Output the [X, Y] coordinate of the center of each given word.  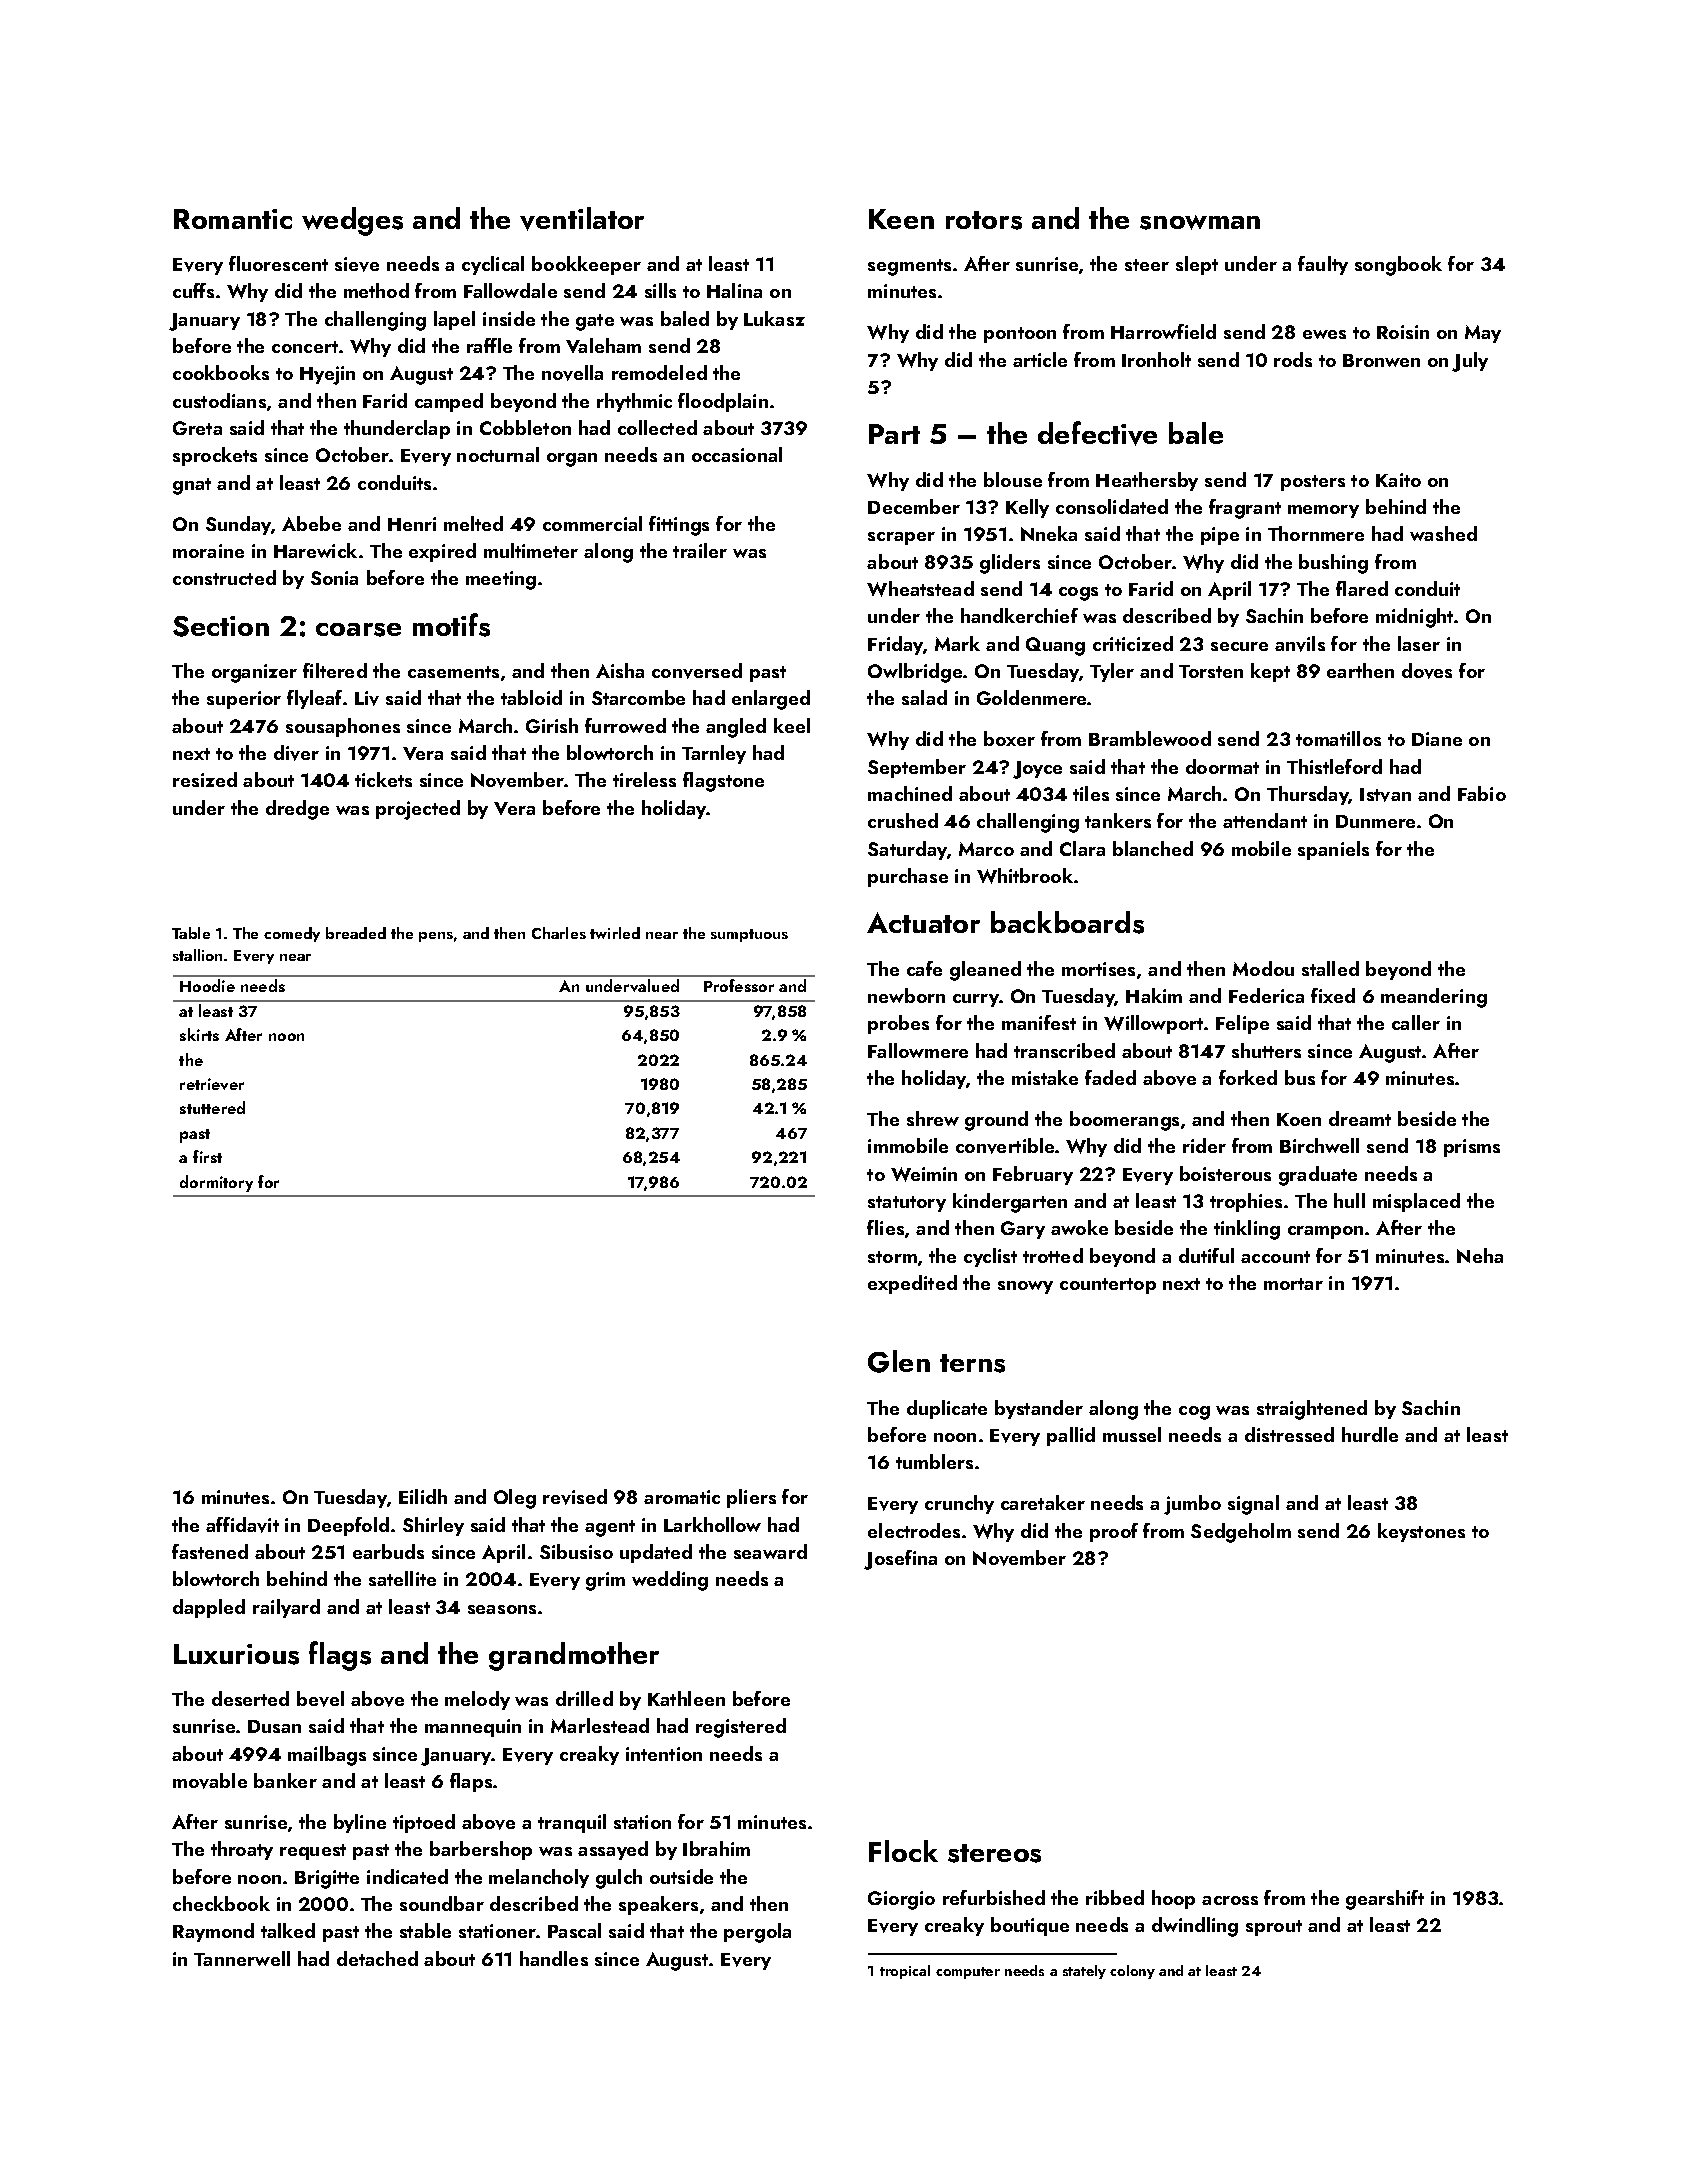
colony [1132, 1972]
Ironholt [1156, 359]
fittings [679, 526]
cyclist [990, 1257]
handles [554, 1958]
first [207, 1156]
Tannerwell [242, 1958]
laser [1419, 643]
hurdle [1370, 1434]
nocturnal [498, 454]
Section [221, 626]
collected [657, 427]
